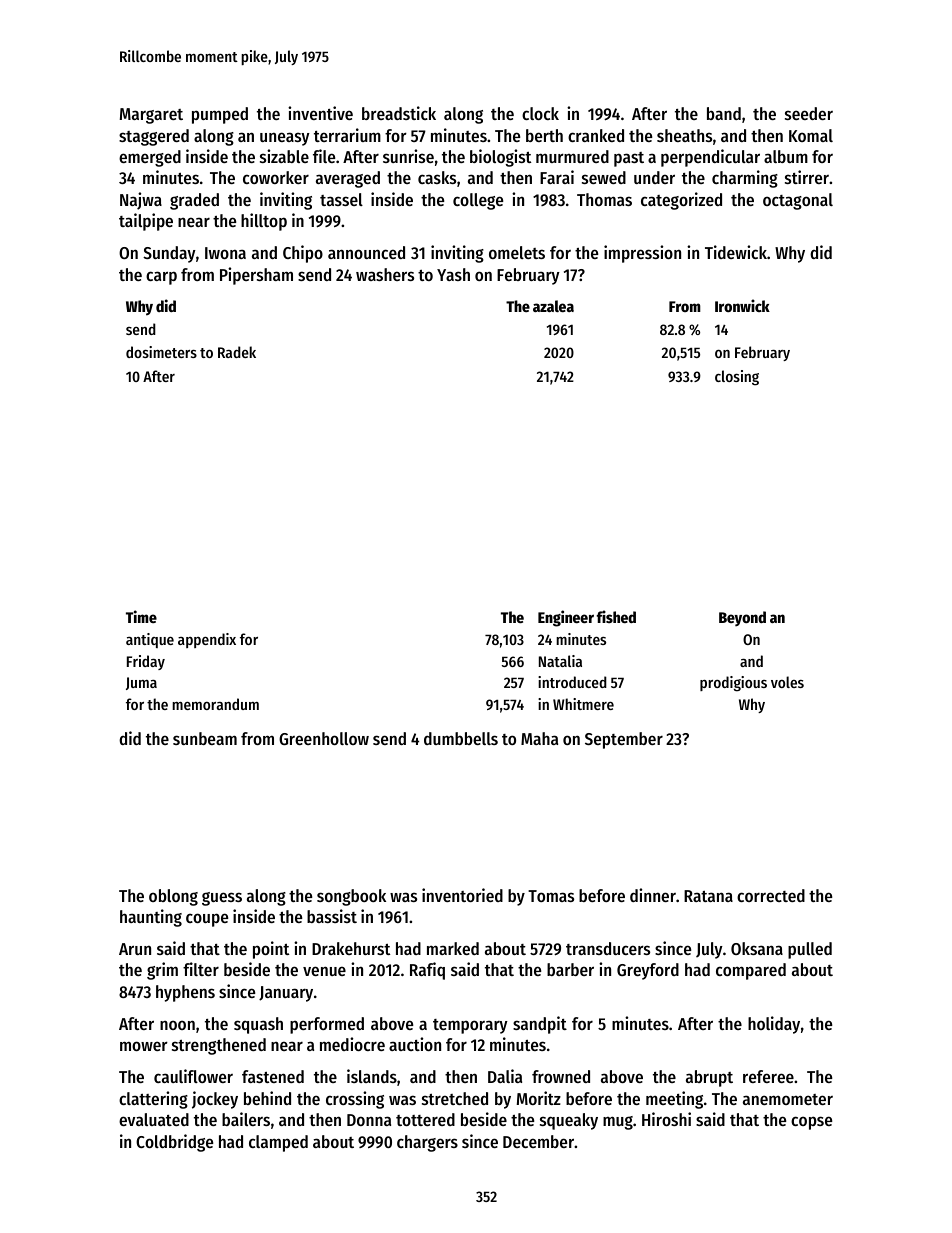 This screenshot has height=1233, width=952. What do you see at coordinates (642, 254) in the screenshot?
I see `impression` at bounding box center [642, 254].
